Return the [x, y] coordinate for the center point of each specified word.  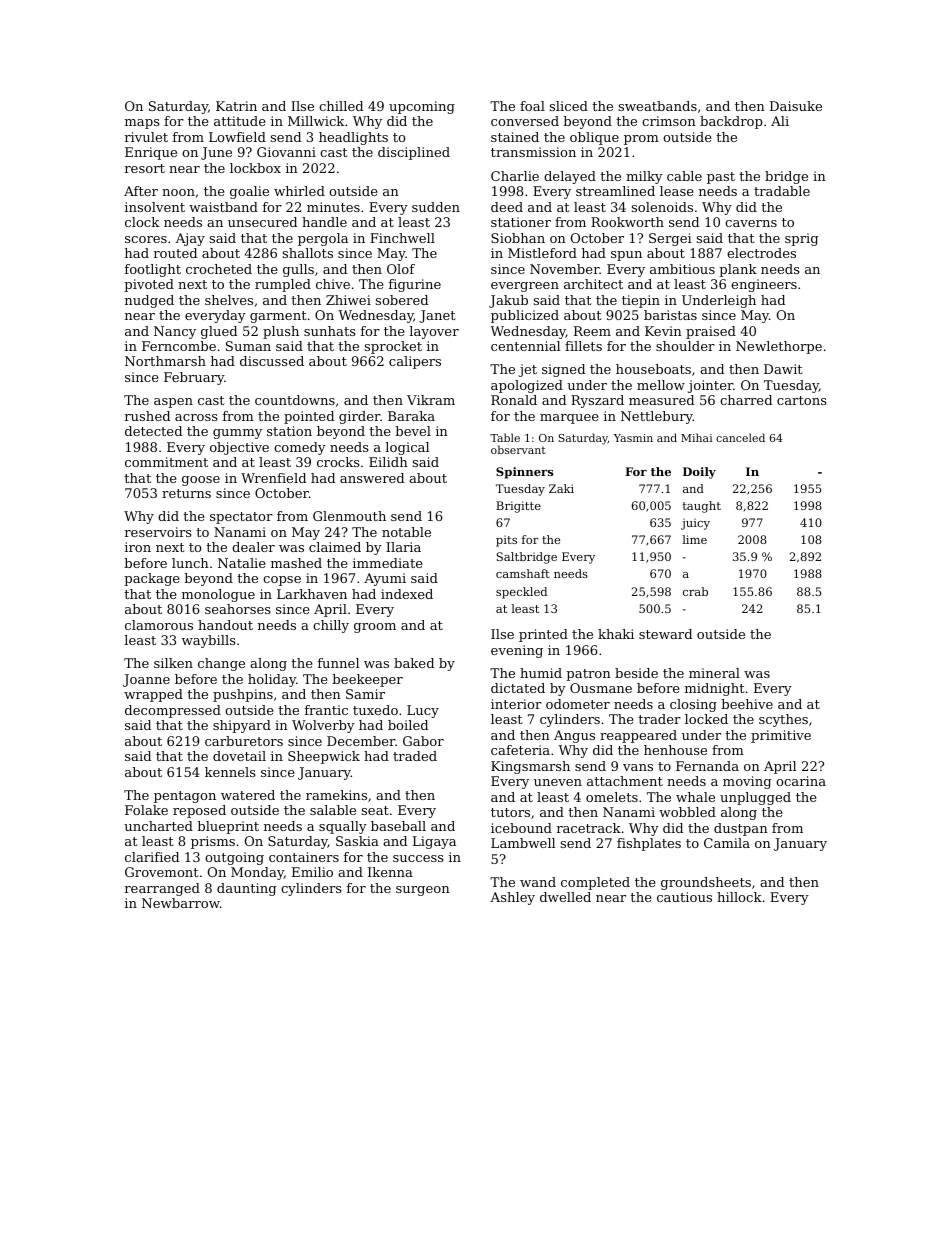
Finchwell [402, 238]
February [194, 378]
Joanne [146, 680]
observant [518, 449]
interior [516, 704]
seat [375, 810]
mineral [714, 673]
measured [661, 400]
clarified [152, 857]
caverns [751, 223]
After [141, 191]
